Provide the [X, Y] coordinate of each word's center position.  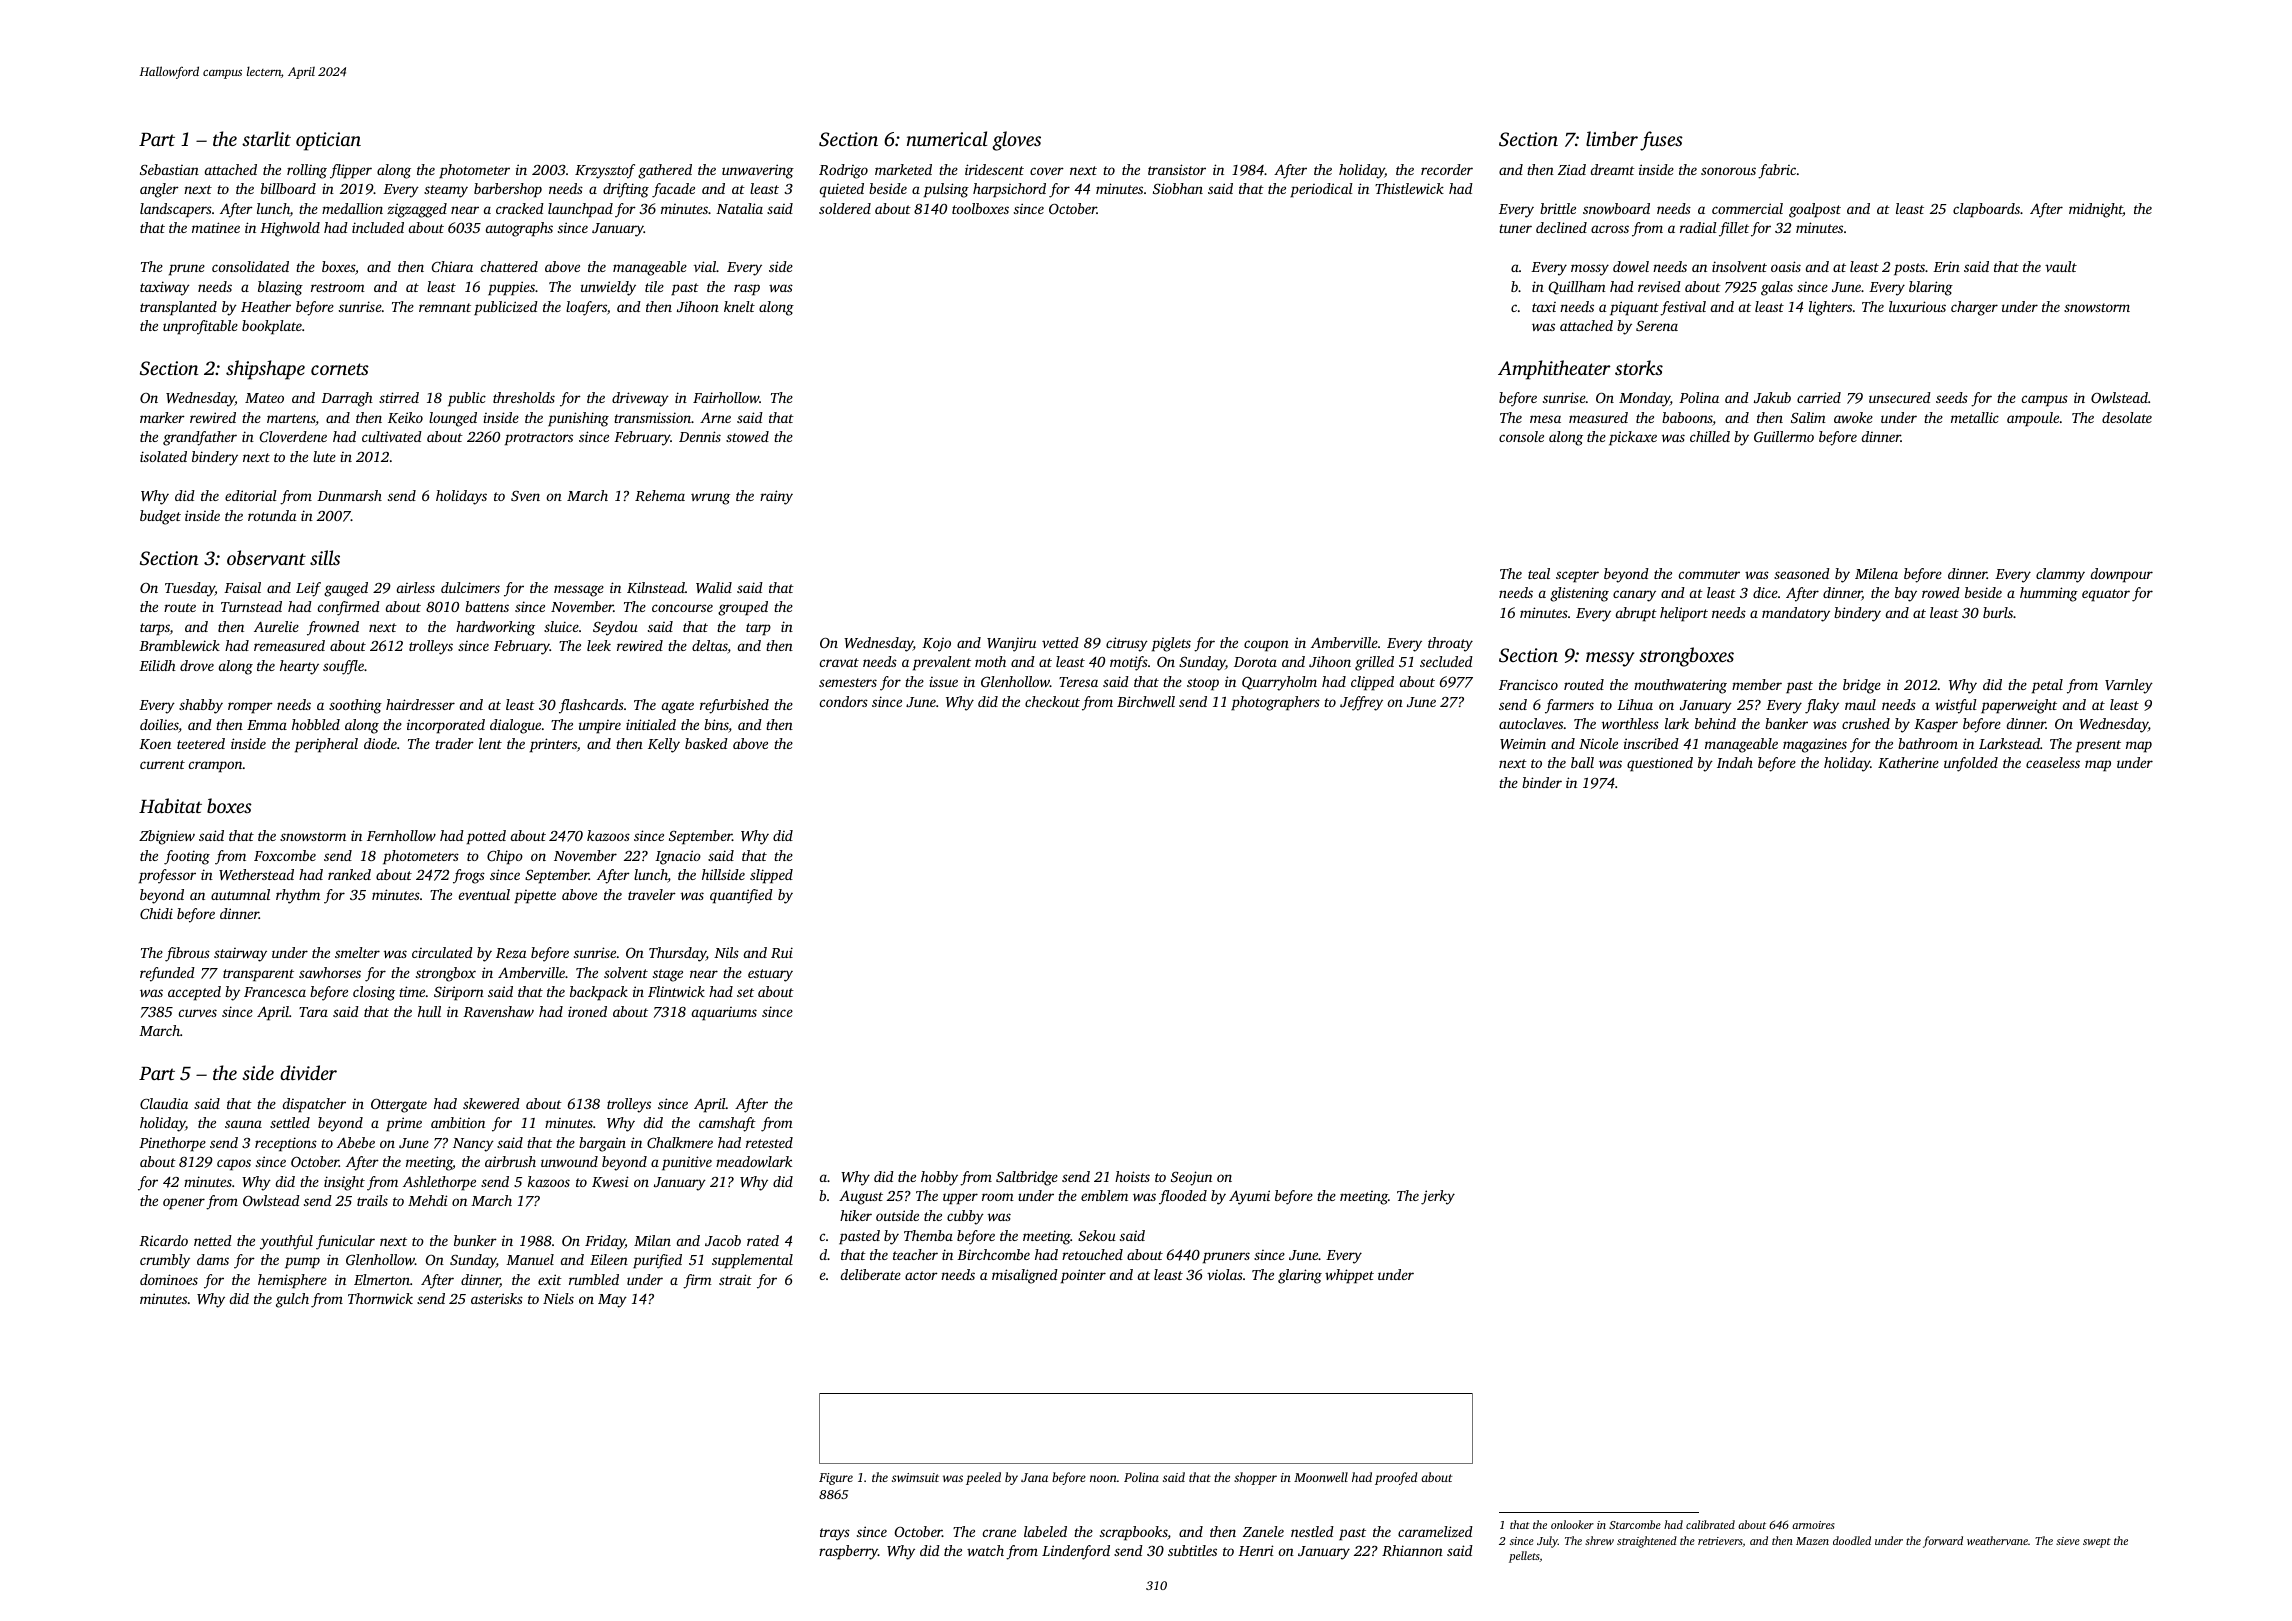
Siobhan [1178, 188]
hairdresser [420, 704]
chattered [509, 266]
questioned [1660, 764]
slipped [771, 876]
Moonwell [1321, 1477]
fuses [1661, 141]
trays [835, 1534]
